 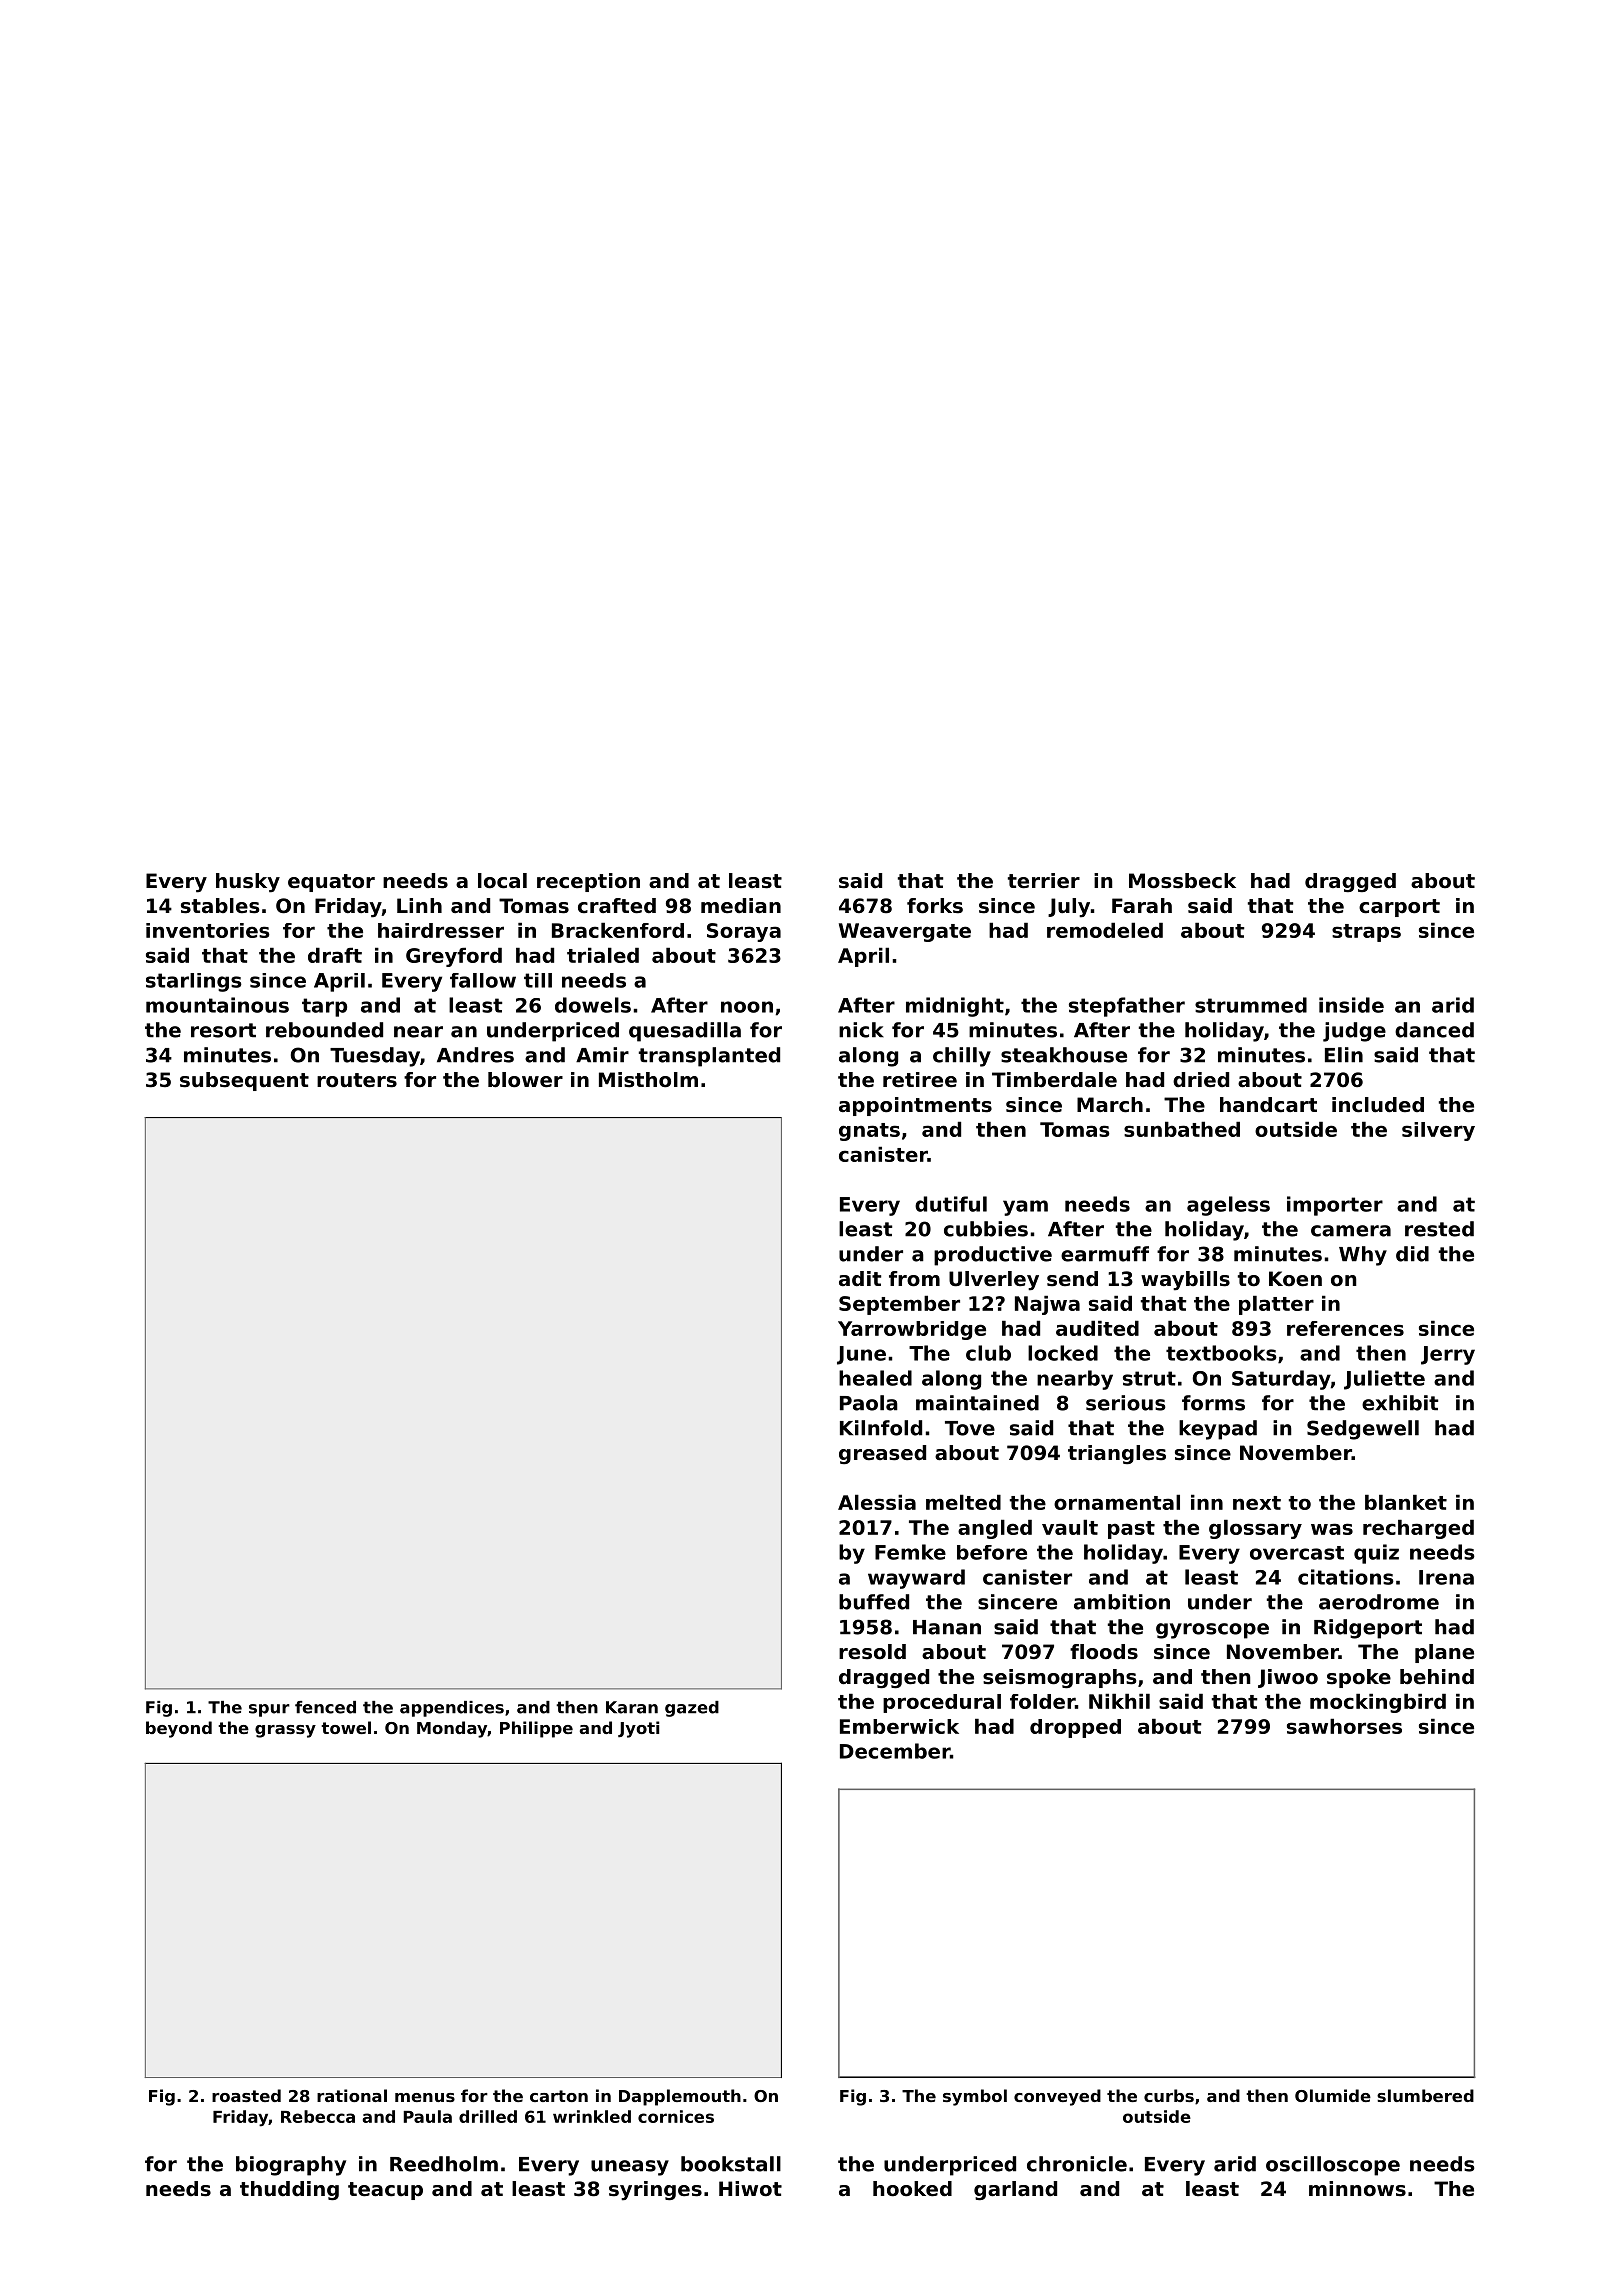 What do you see at coordinates (1357, 2189) in the screenshot?
I see `minnows` at bounding box center [1357, 2189].
